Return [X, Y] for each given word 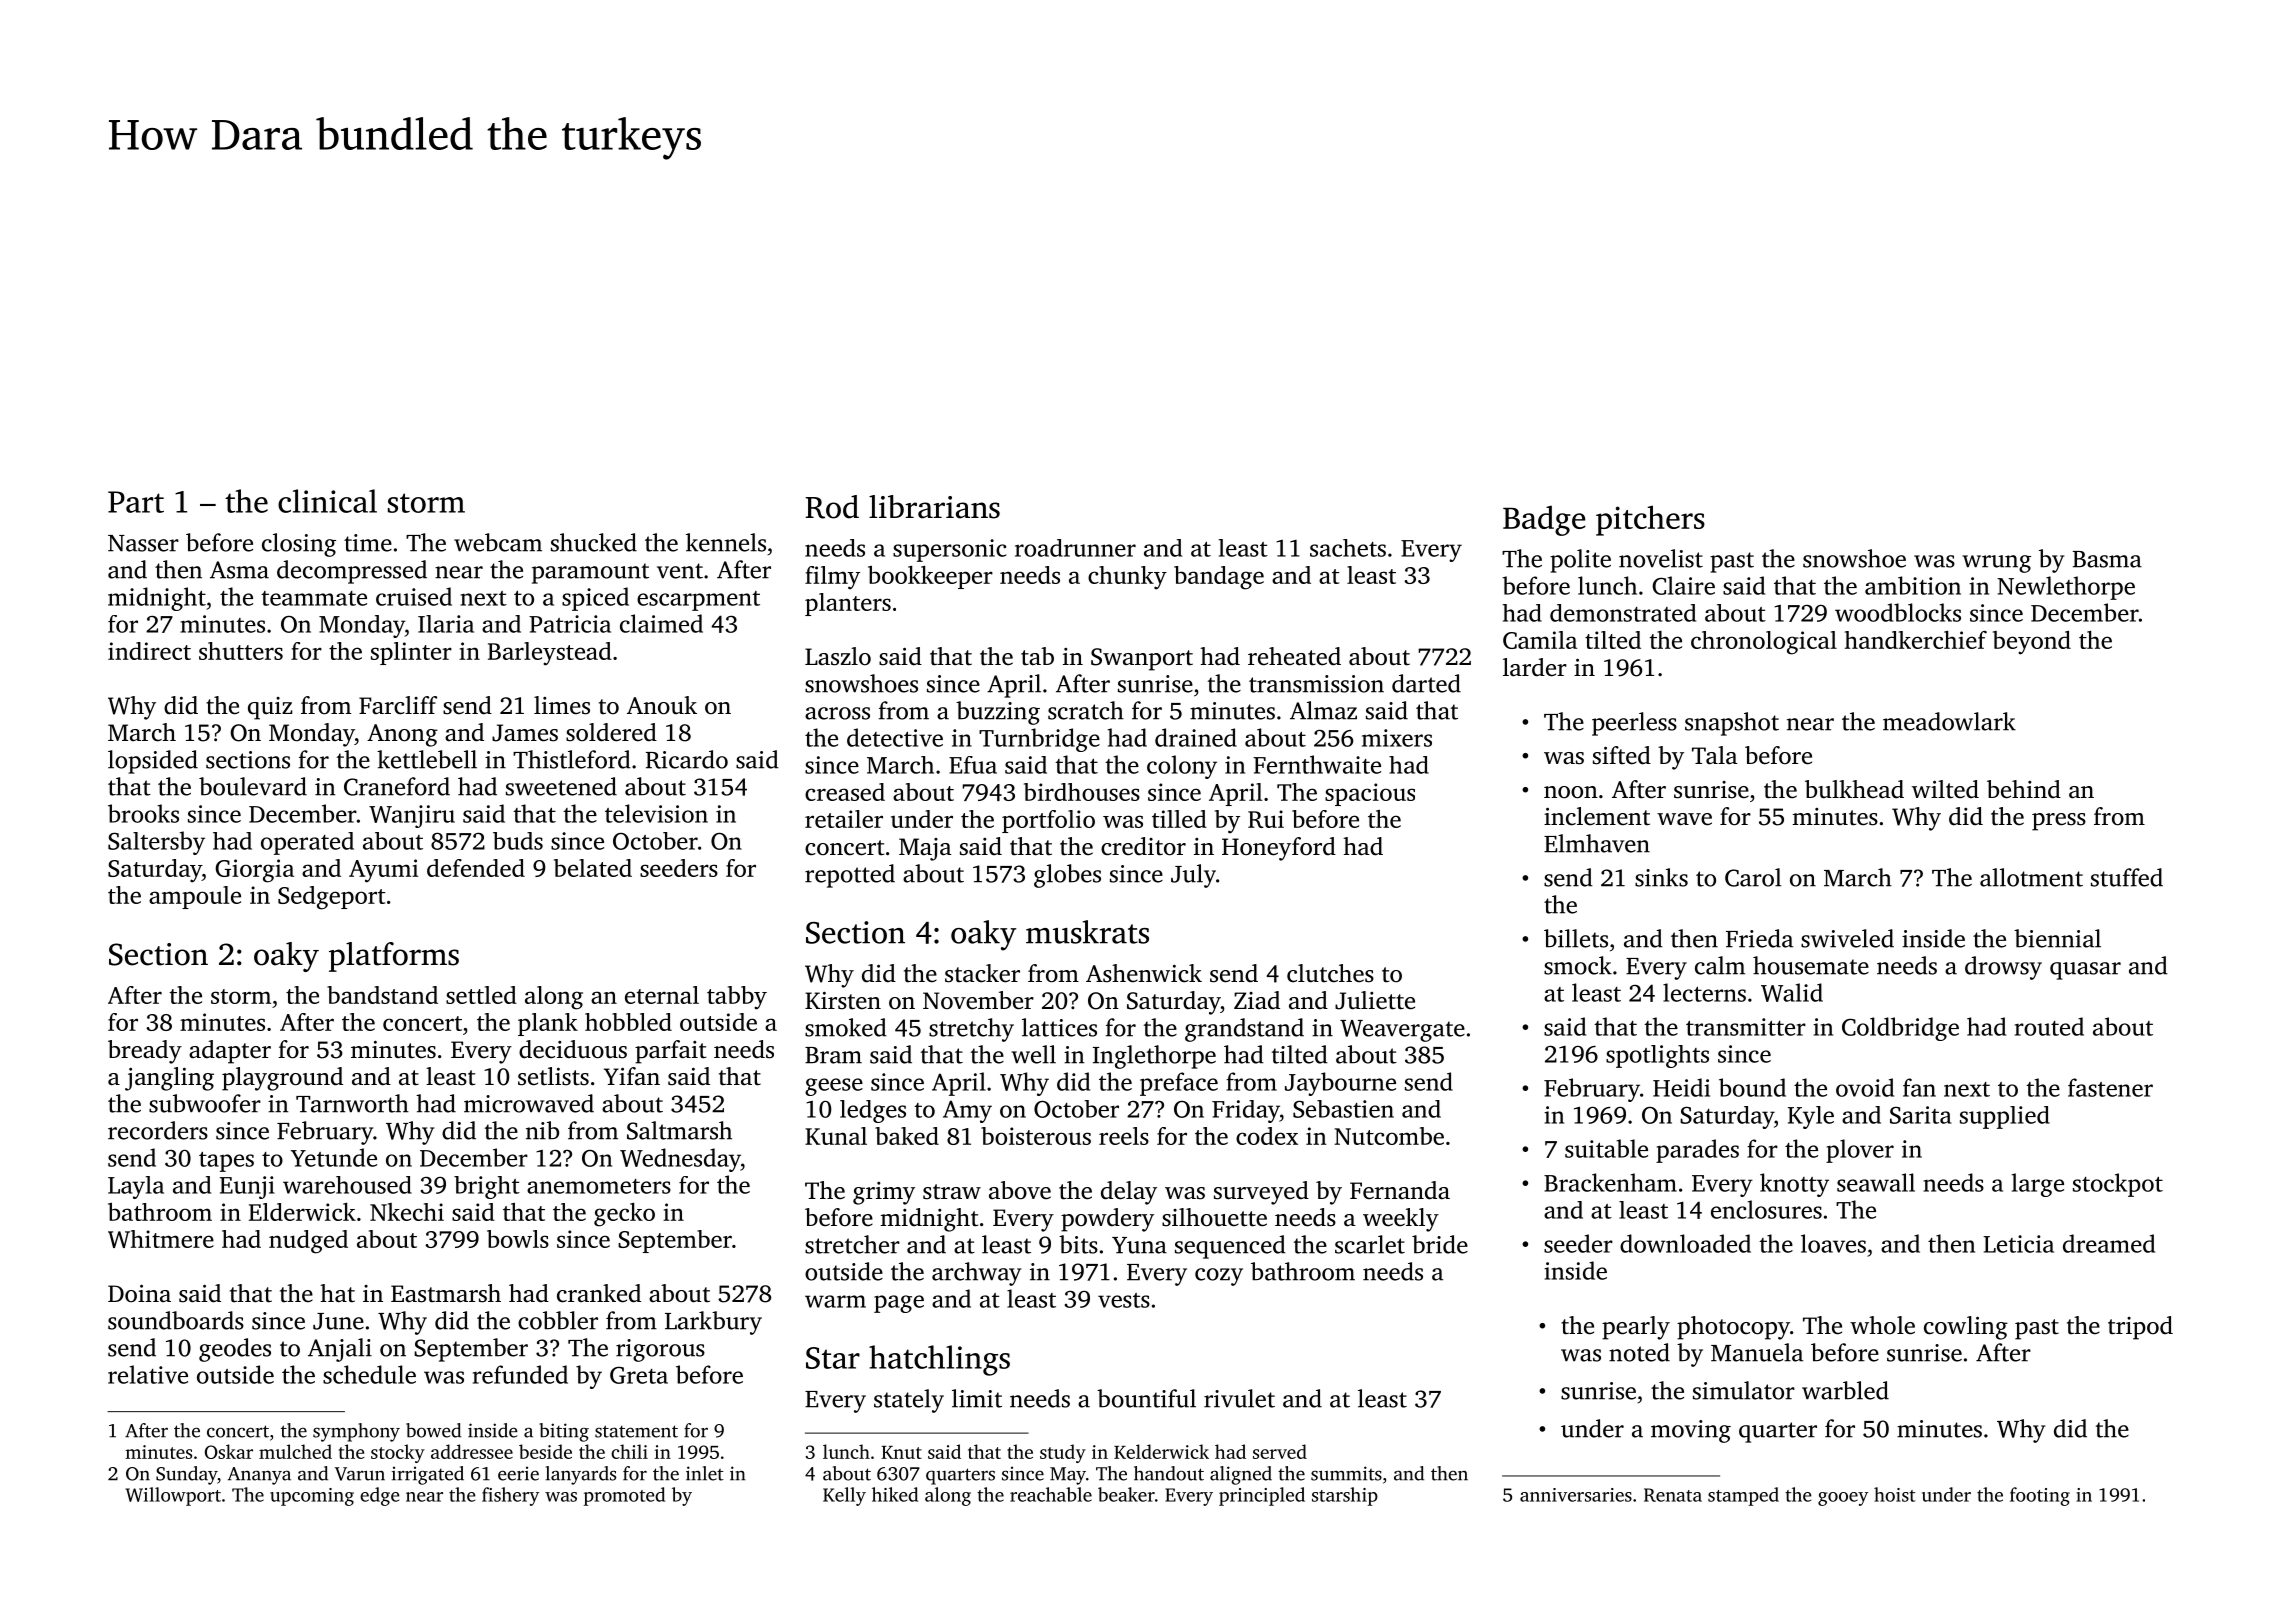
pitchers [1650, 520]
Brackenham [1610, 1182]
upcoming [312, 1497]
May [1068, 1476]
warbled [1845, 1390]
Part [136, 502]
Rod [832, 507]
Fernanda [1400, 1190]
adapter [230, 1052]
